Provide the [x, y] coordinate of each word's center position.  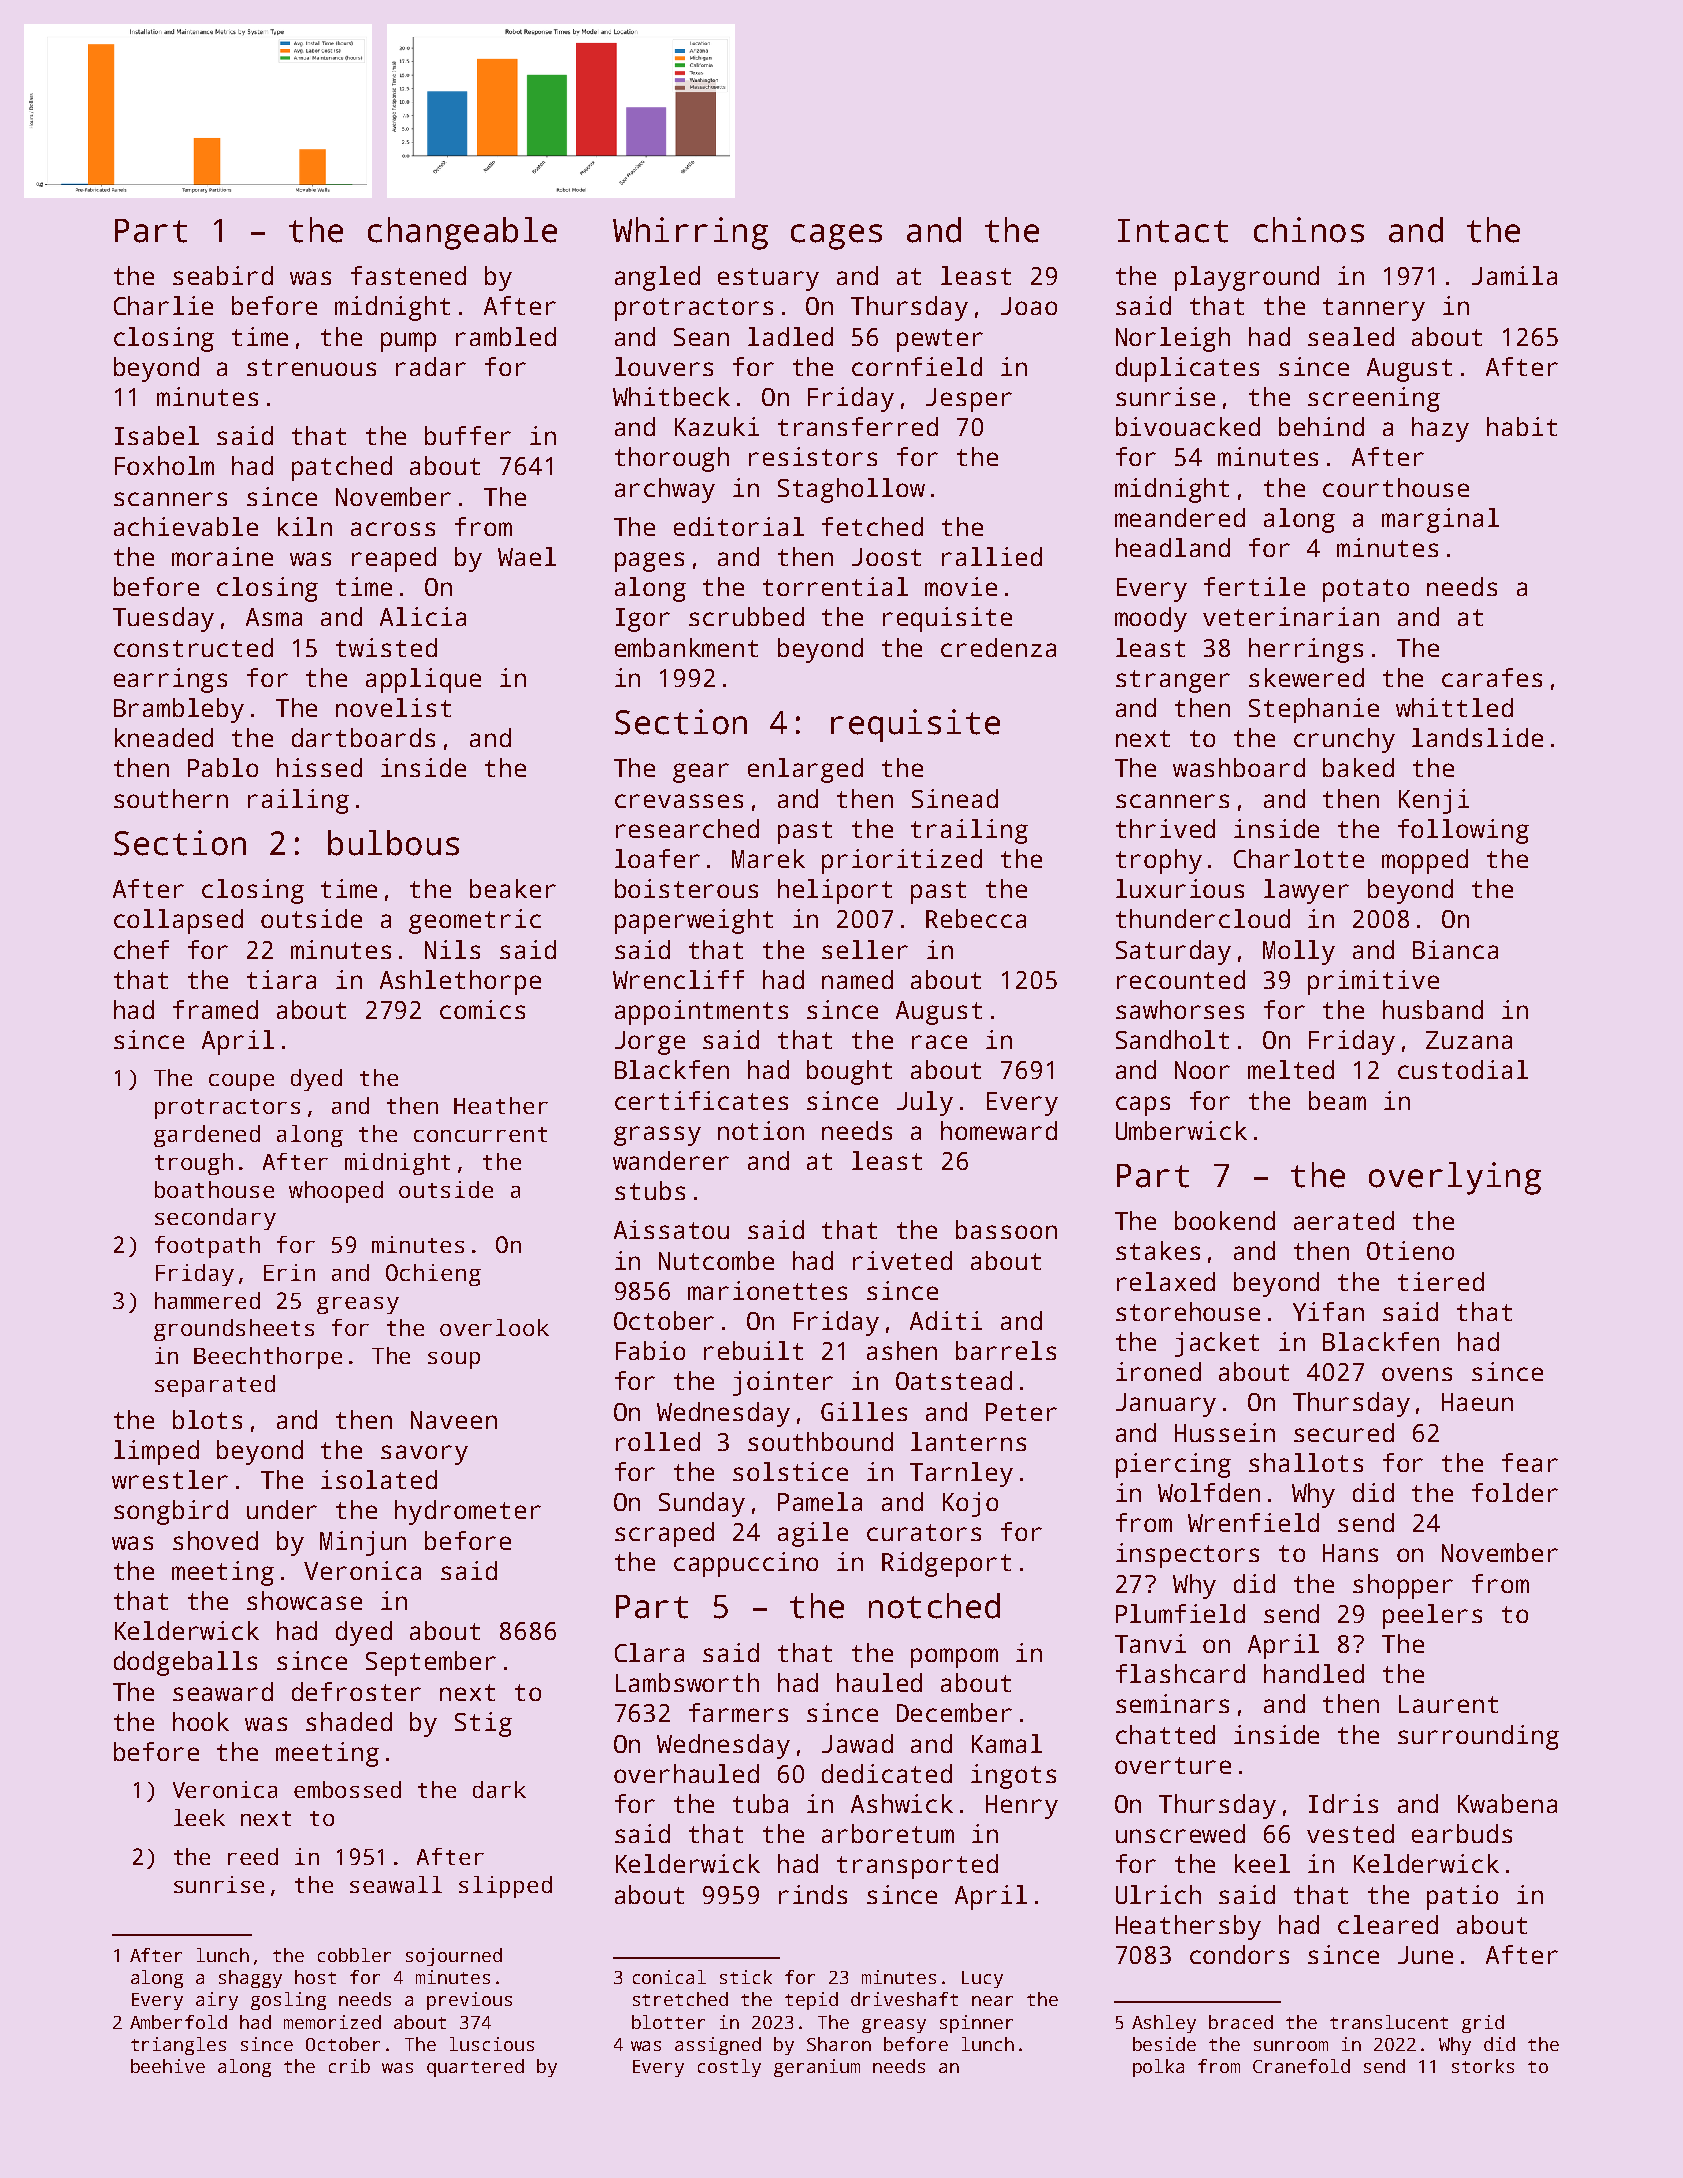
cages [836, 237]
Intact [1173, 231]
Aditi [946, 1320]
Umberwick [1181, 1130]
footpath [207, 1247]
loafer [657, 858]
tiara [281, 979]
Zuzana [1469, 1040]
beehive [168, 2066]
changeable [462, 233]
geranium [817, 2068]
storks [1483, 2066]
